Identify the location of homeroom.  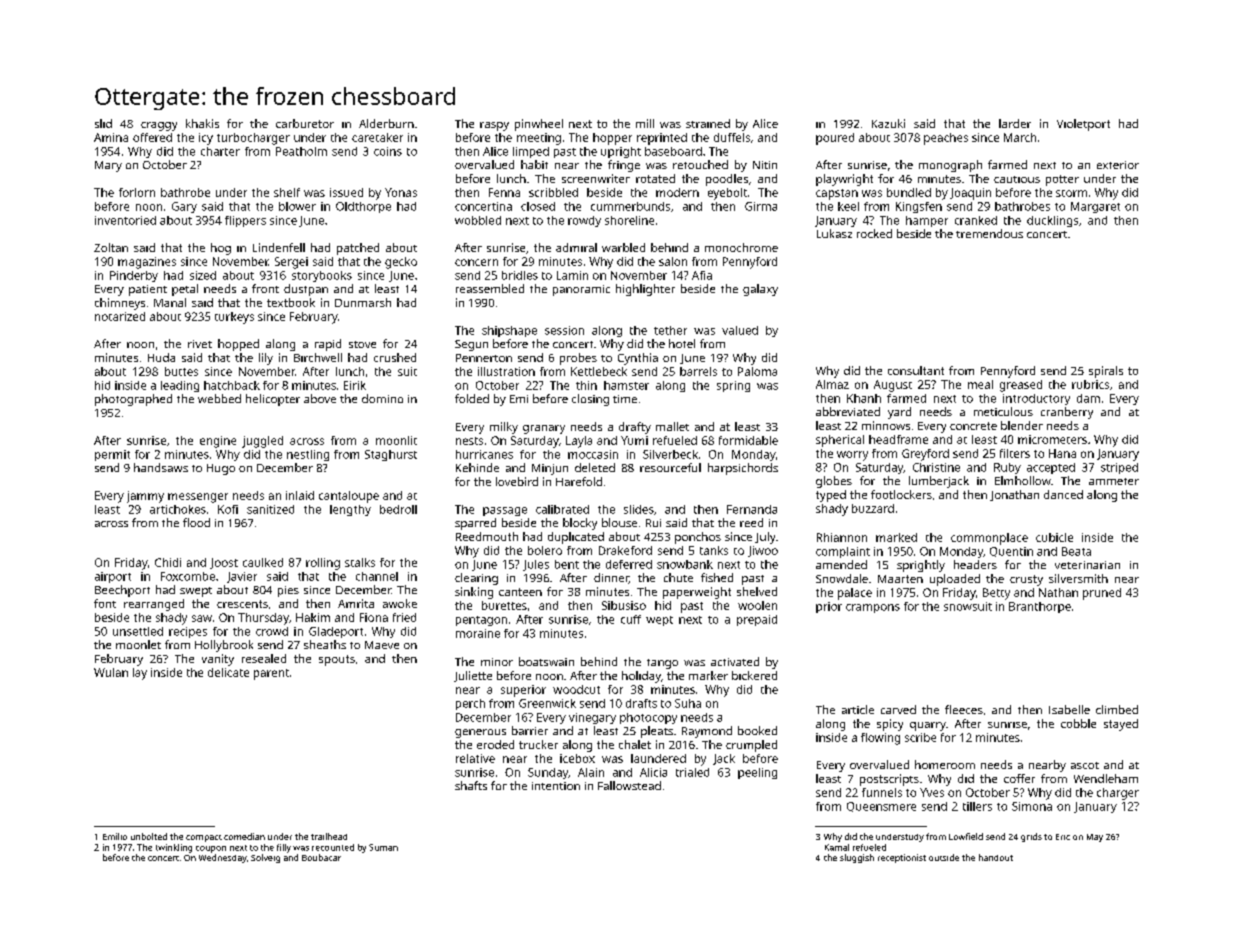
(945, 764).
